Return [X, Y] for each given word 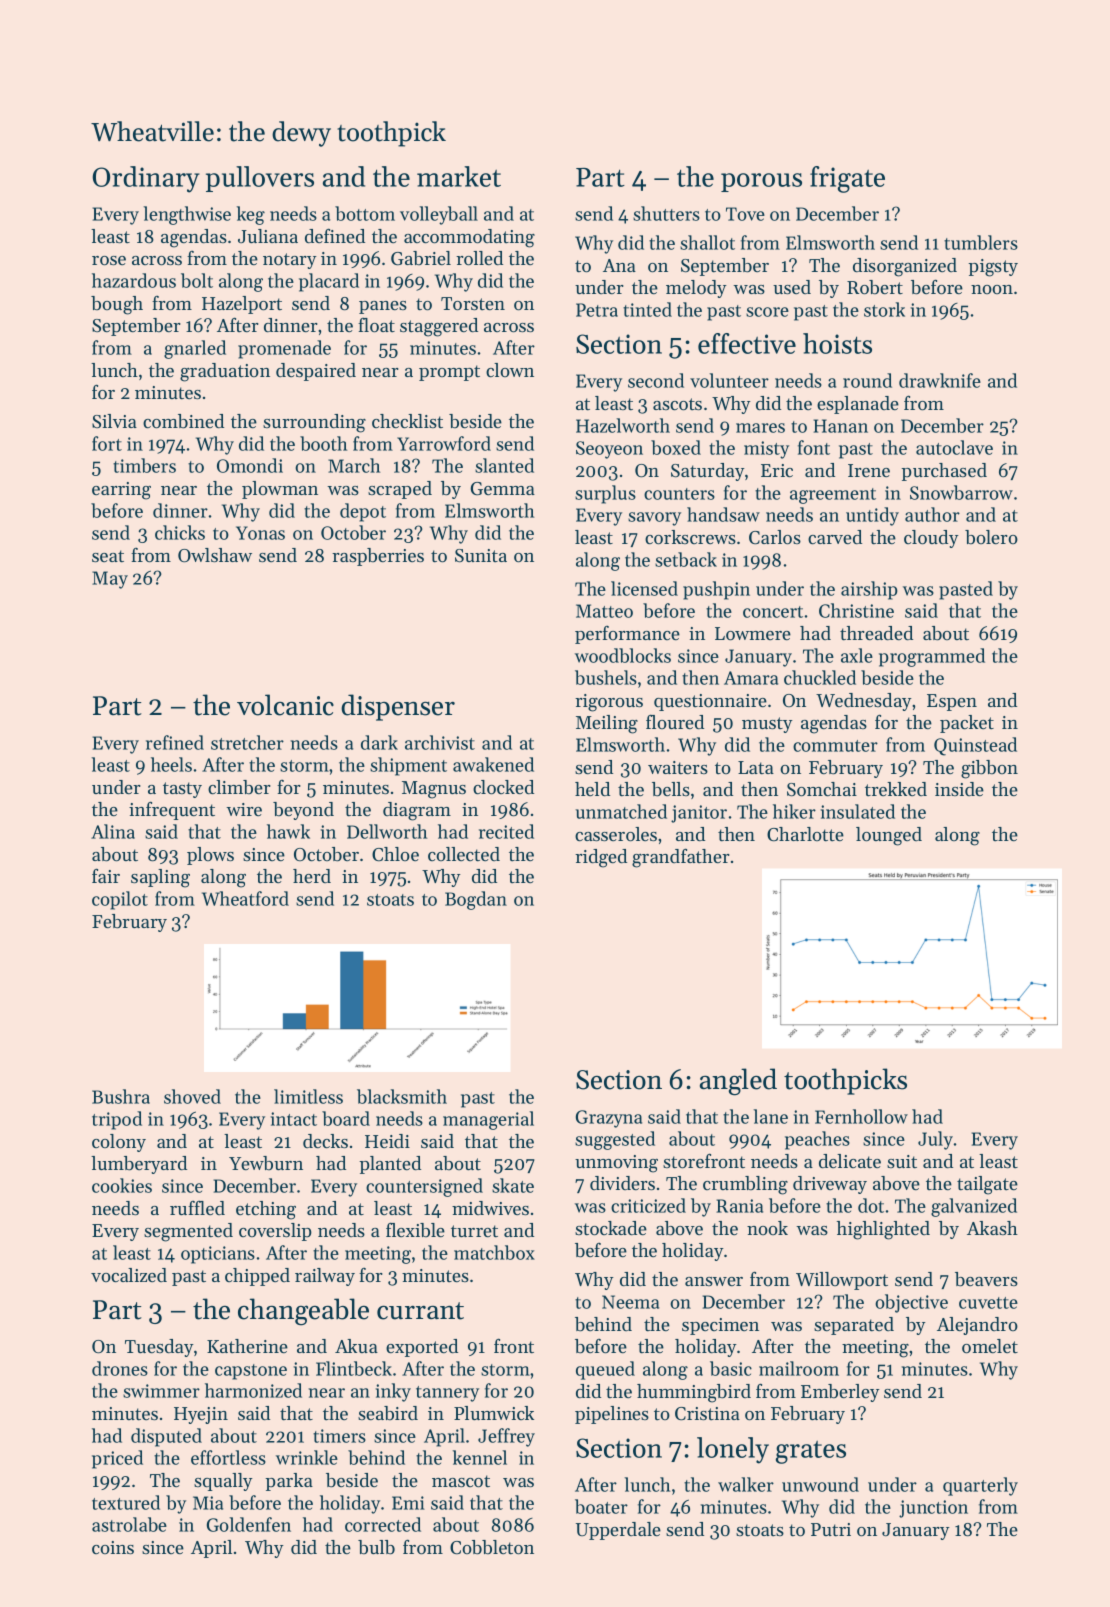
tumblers [981, 242]
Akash [992, 1228]
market [459, 176]
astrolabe [129, 1524]
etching [266, 1210]
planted [390, 1165]
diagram [417, 811]
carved [835, 537]
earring [121, 491]
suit [902, 1161]
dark [379, 742]
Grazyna [609, 1119]
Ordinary [146, 179]
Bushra [121, 1096]
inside [959, 789]
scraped [400, 490]
